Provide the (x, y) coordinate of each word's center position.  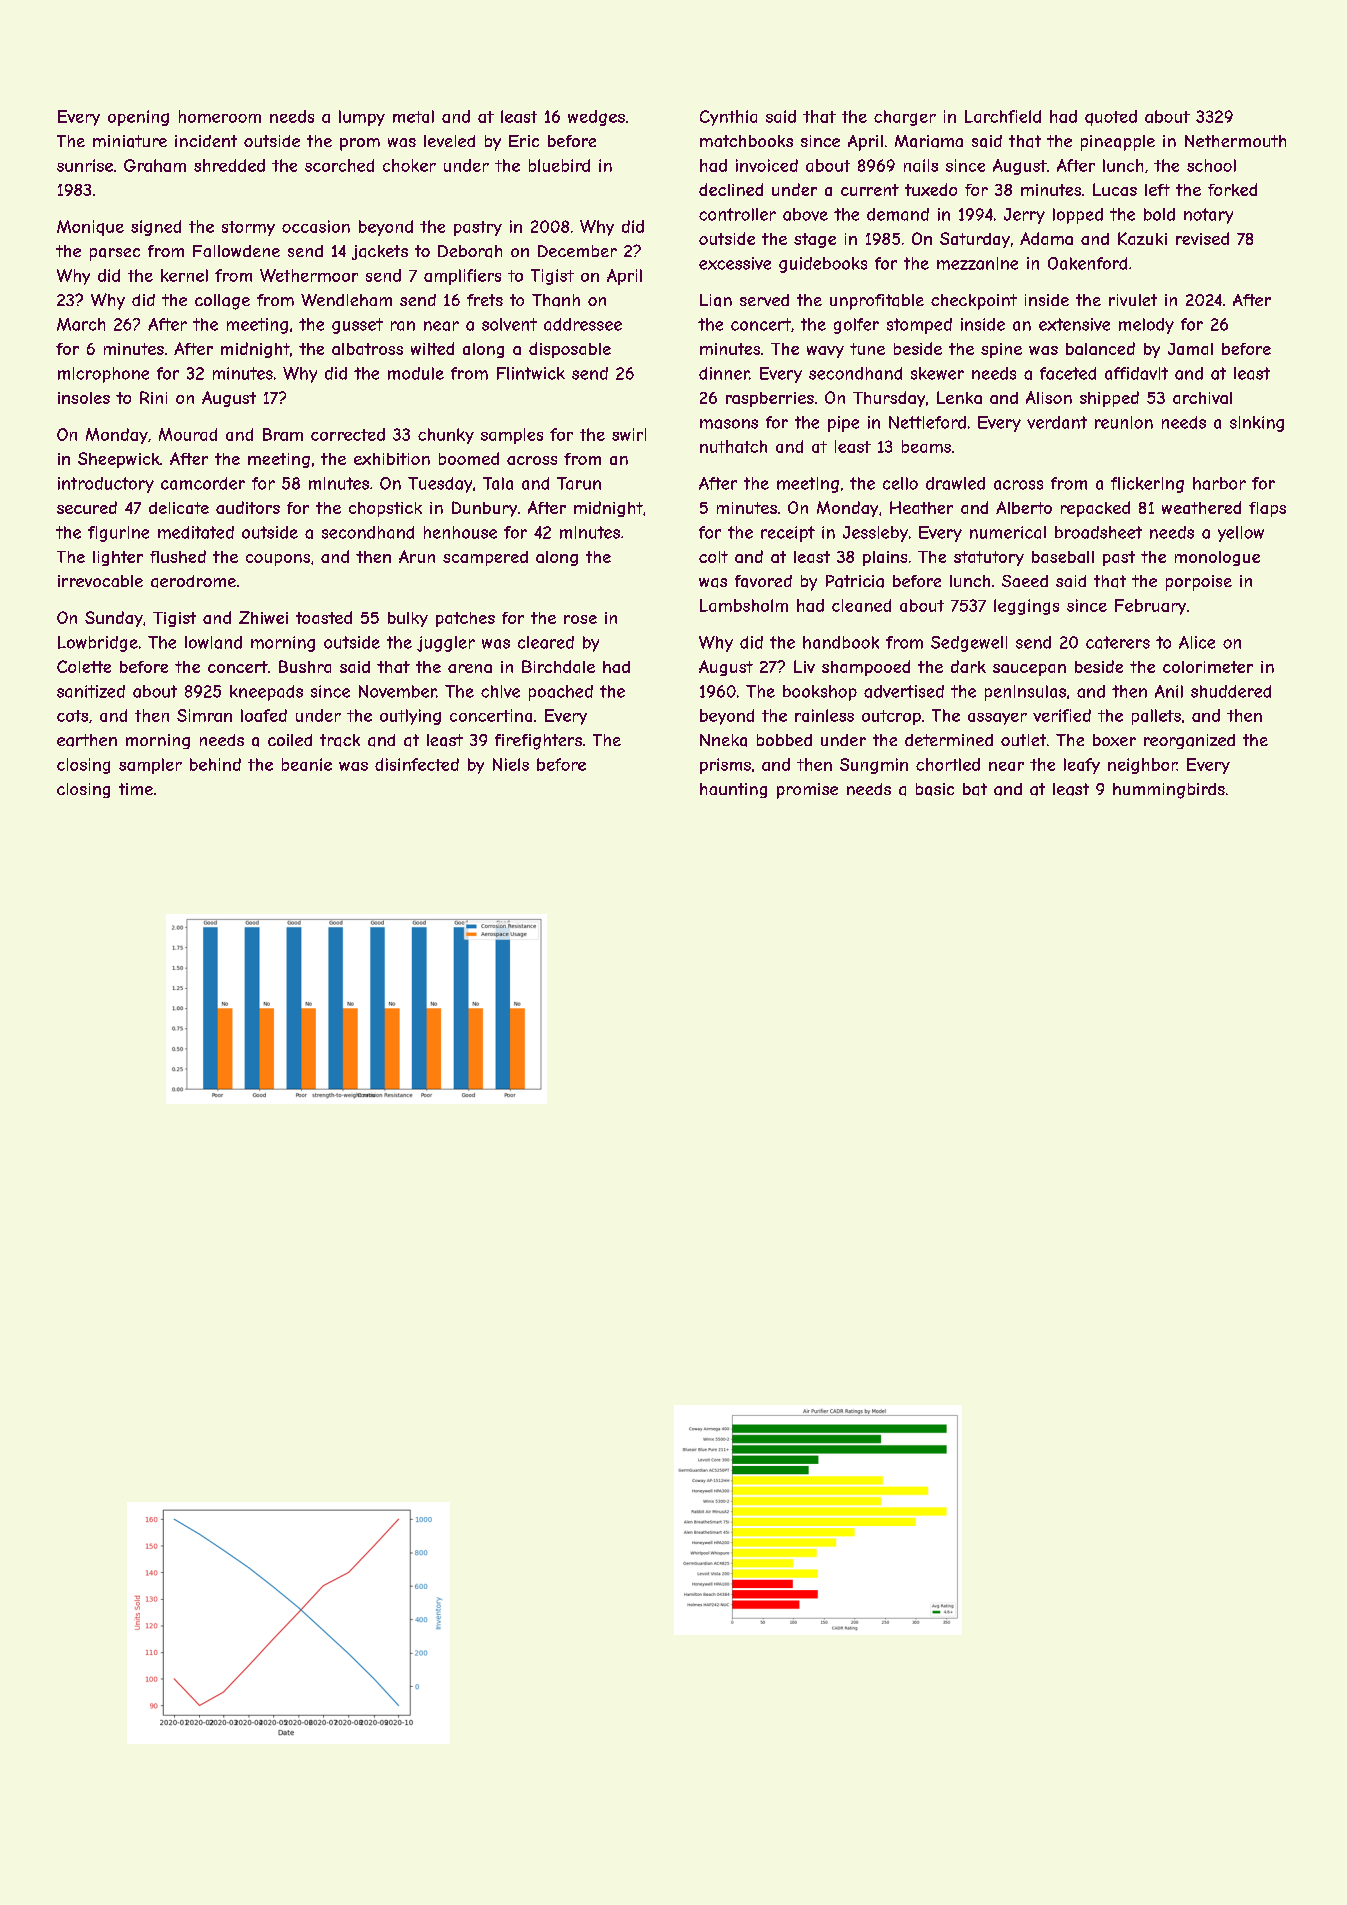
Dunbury (484, 509)
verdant (1057, 422)
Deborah (470, 251)
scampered (485, 558)
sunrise (85, 165)
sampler (150, 766)
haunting (733, 790)
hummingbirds (1169, 791)
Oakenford (1087, 263)
